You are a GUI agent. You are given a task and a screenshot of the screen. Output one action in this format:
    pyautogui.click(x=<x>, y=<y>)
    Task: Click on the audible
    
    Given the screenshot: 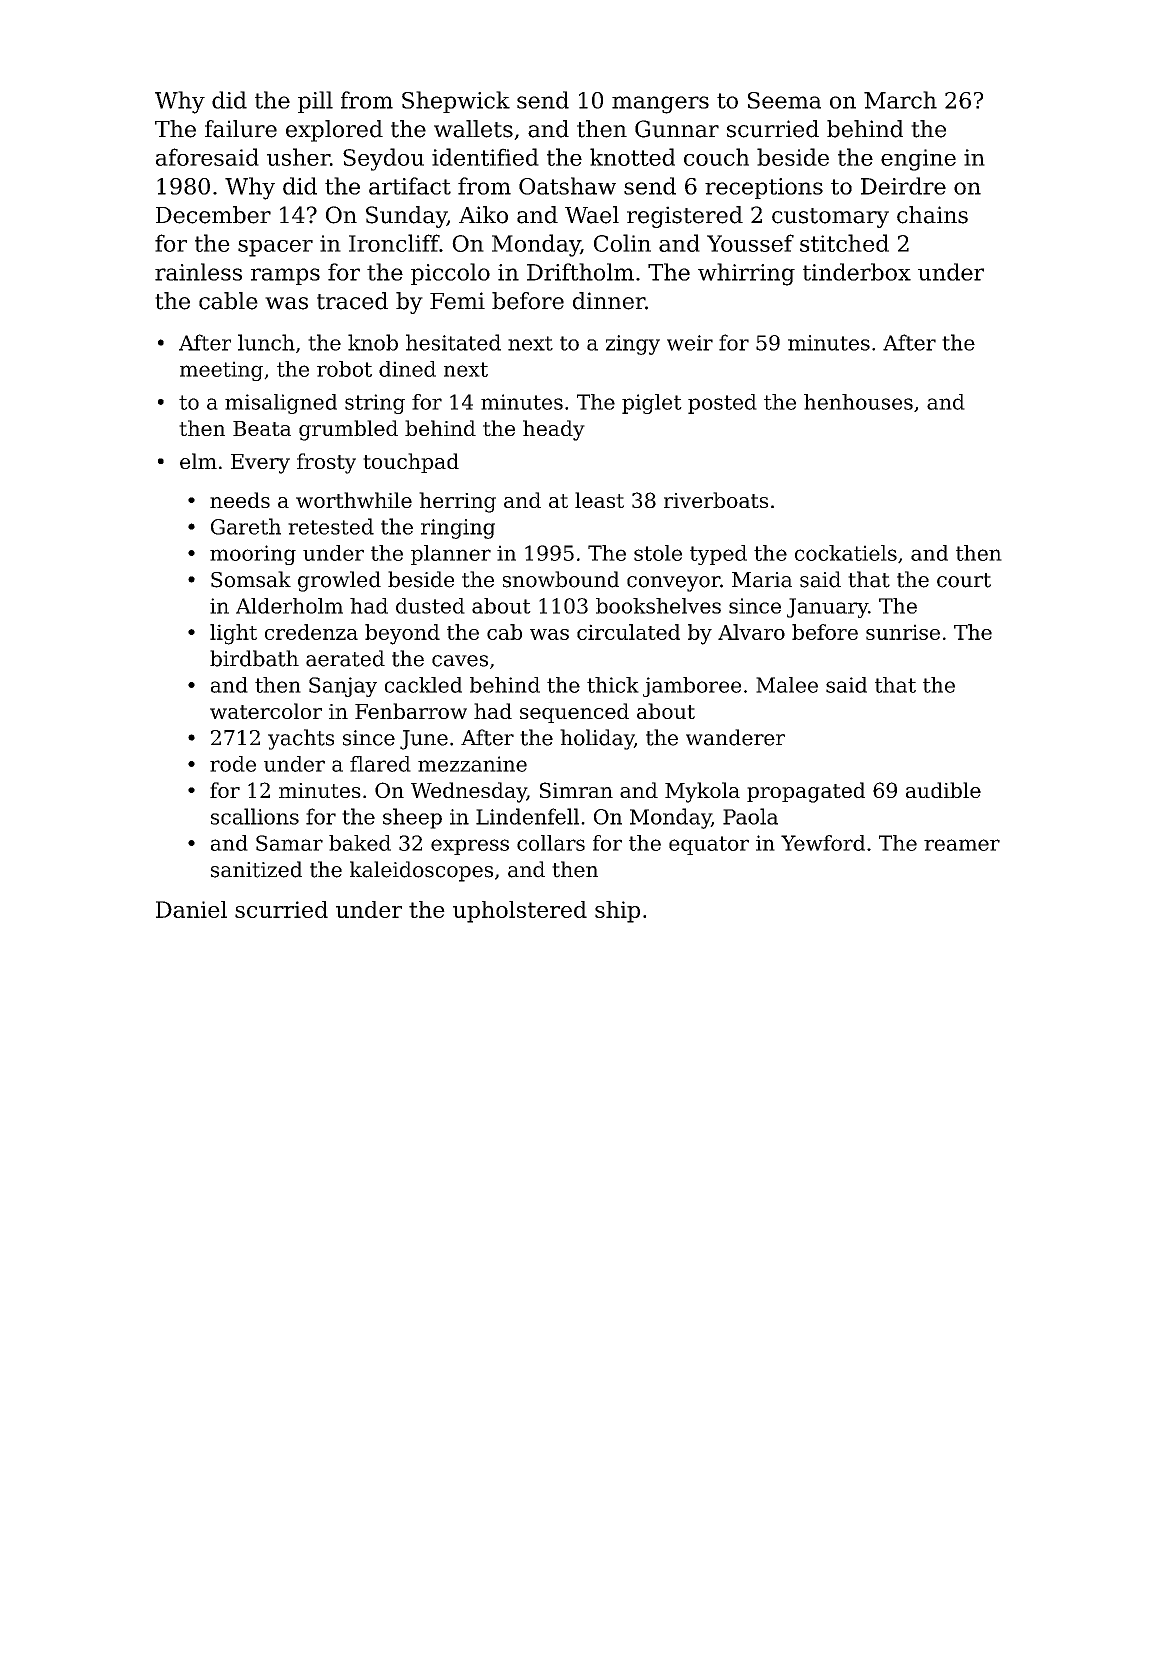 What is the action you would take?
    pyautogui.click(x=943, y=790)
